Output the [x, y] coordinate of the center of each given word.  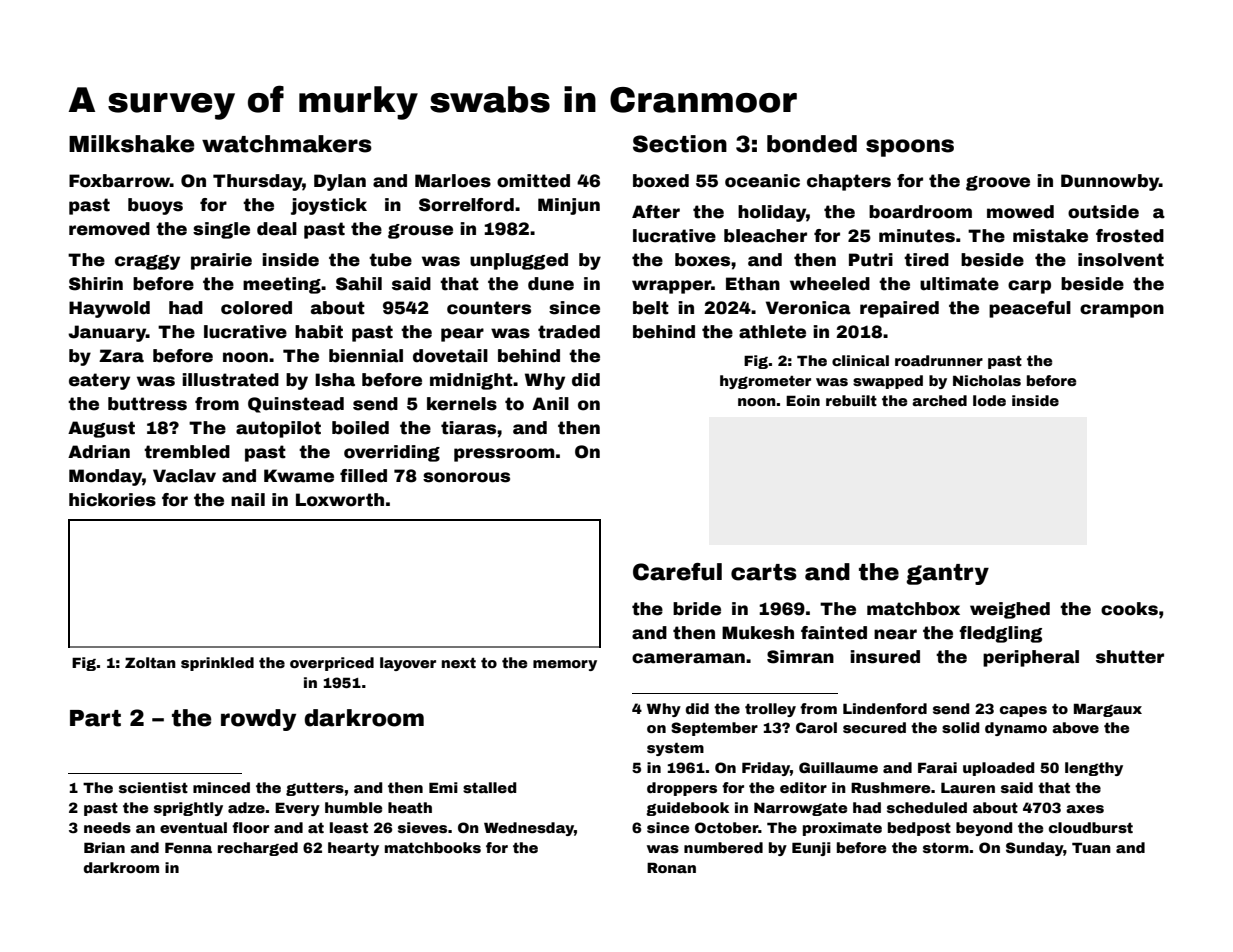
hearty [353, 849]
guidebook [687, 809]
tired [926, 260]
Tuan [1091, 847]
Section [680, 144]
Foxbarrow [119, 181]
